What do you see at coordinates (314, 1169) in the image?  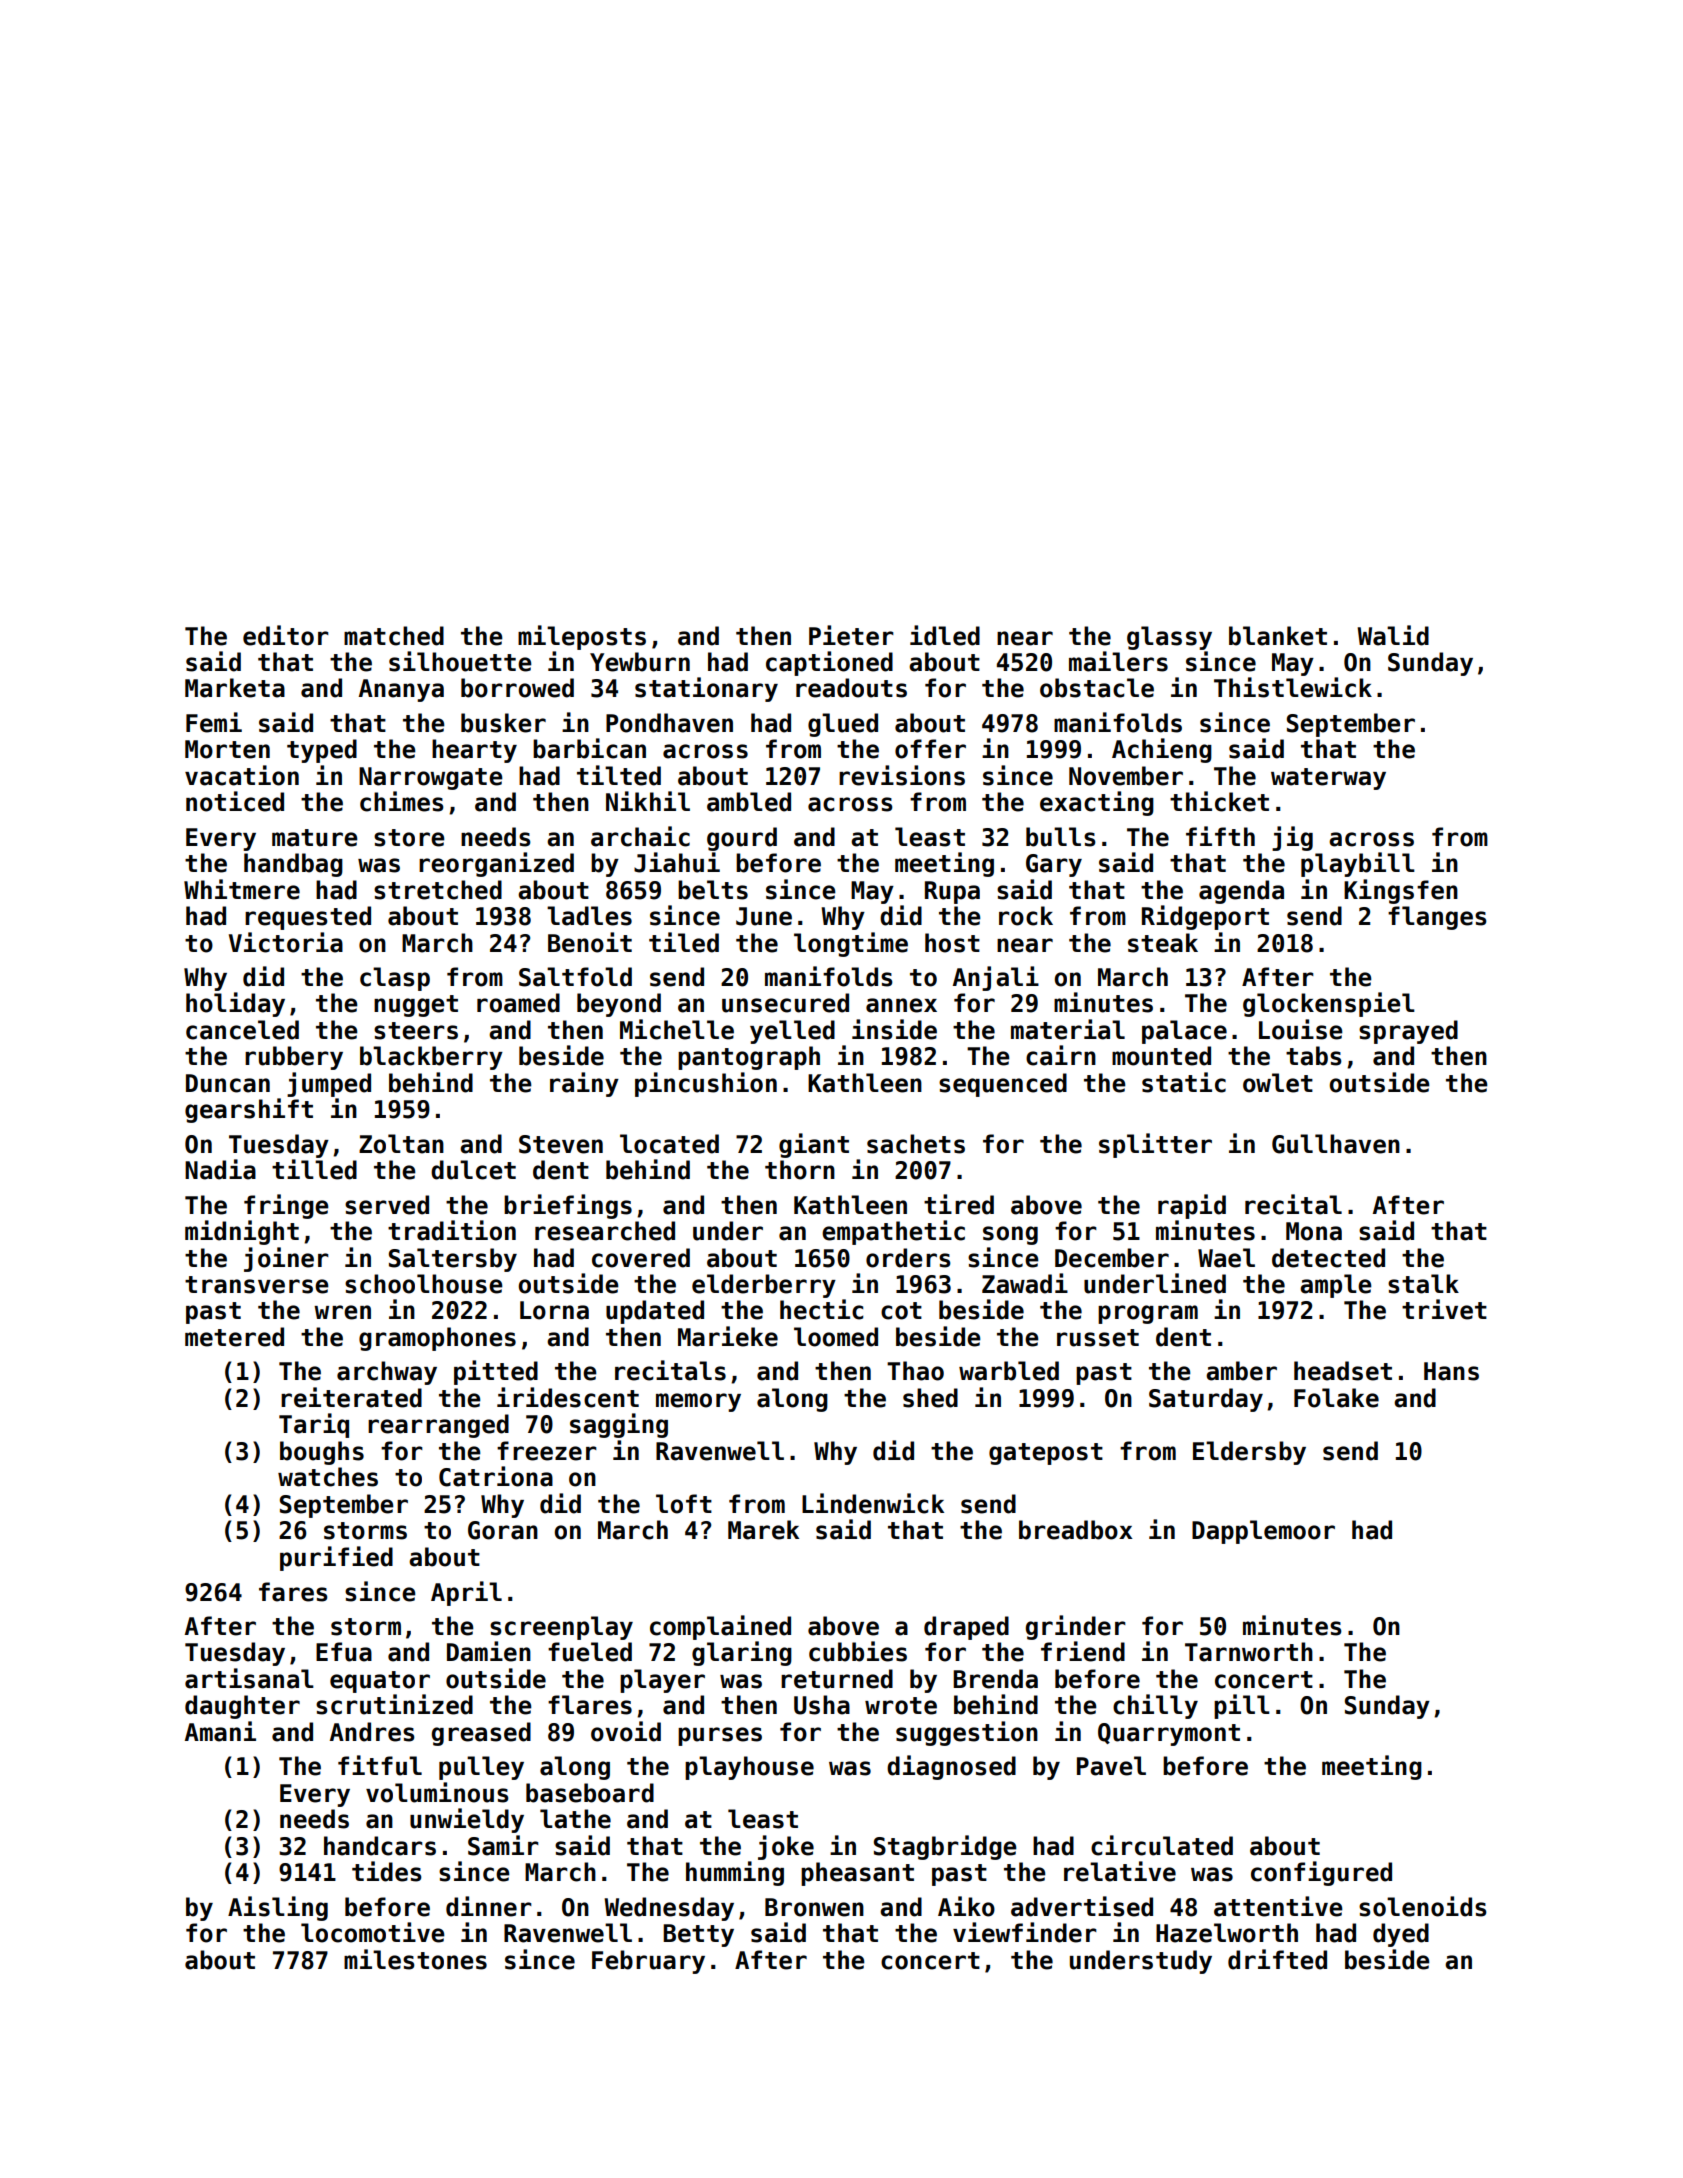 I see `tilled` at bounding box center [314, 1169].
